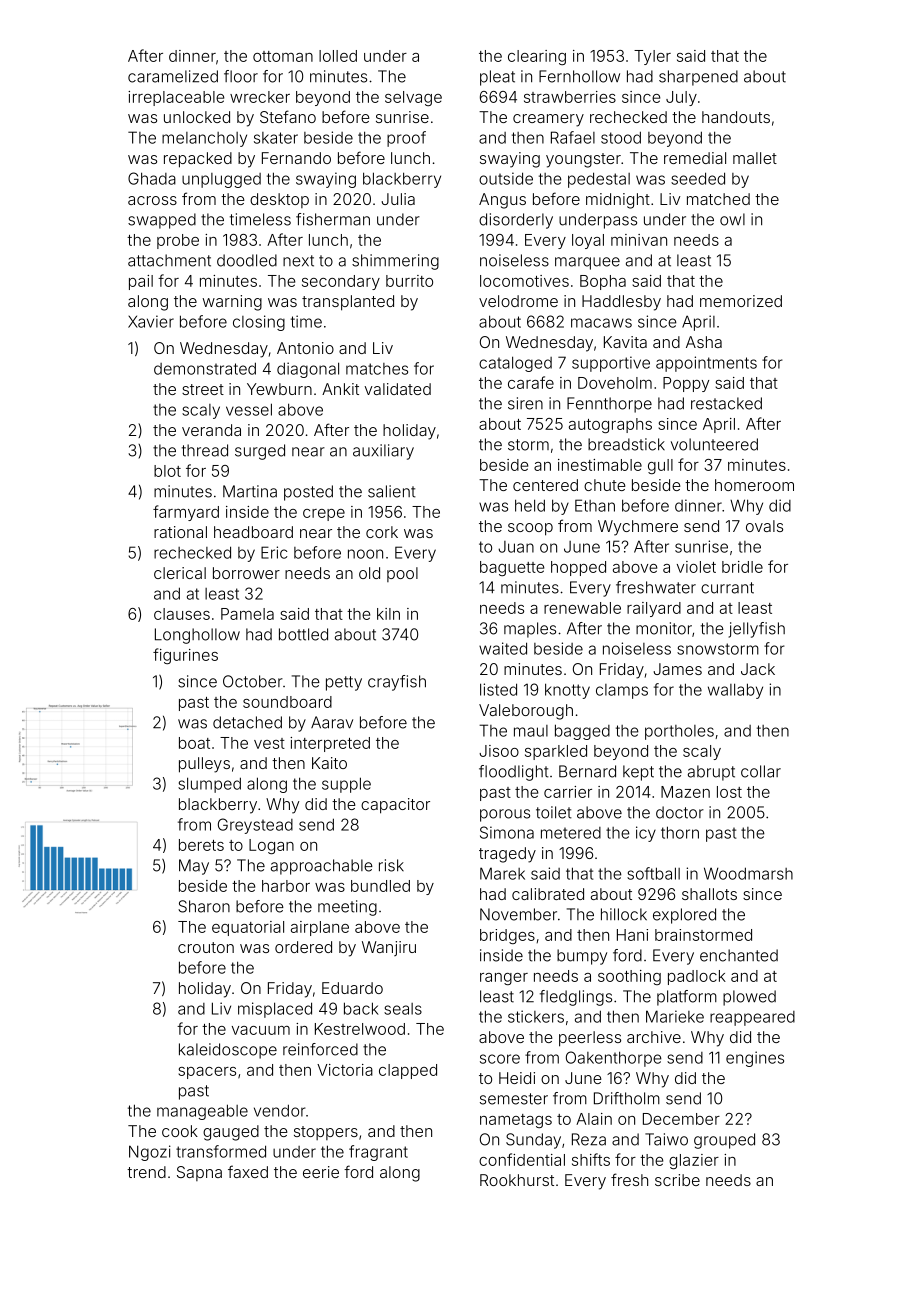 This image has width=924, height=1314. Describe the element at coordinates (526, 712) in the image. I see `Valeborough` at that location.
